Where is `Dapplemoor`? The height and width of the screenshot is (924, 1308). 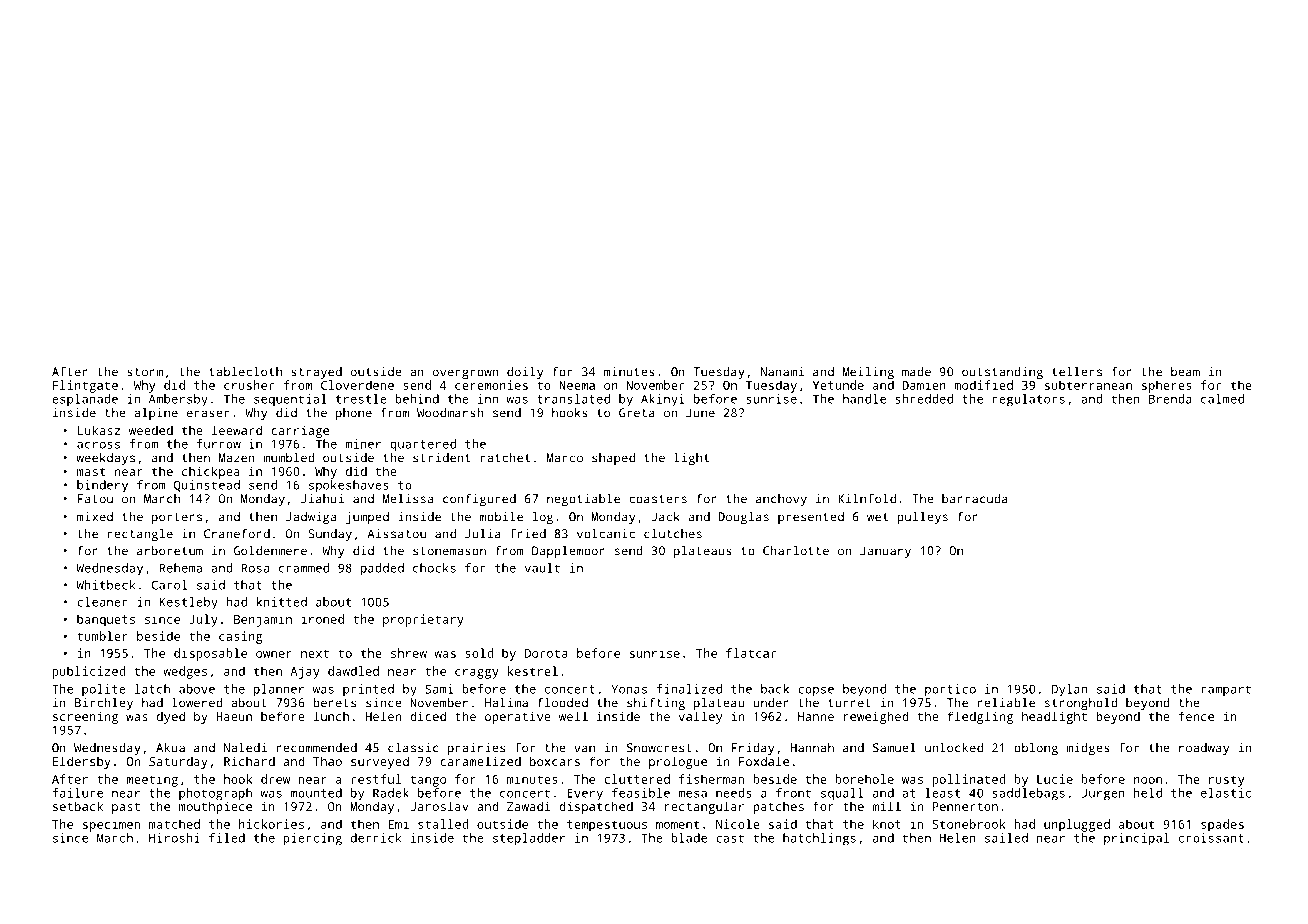
Dapplemoor is located at coordinates (568, 552).
